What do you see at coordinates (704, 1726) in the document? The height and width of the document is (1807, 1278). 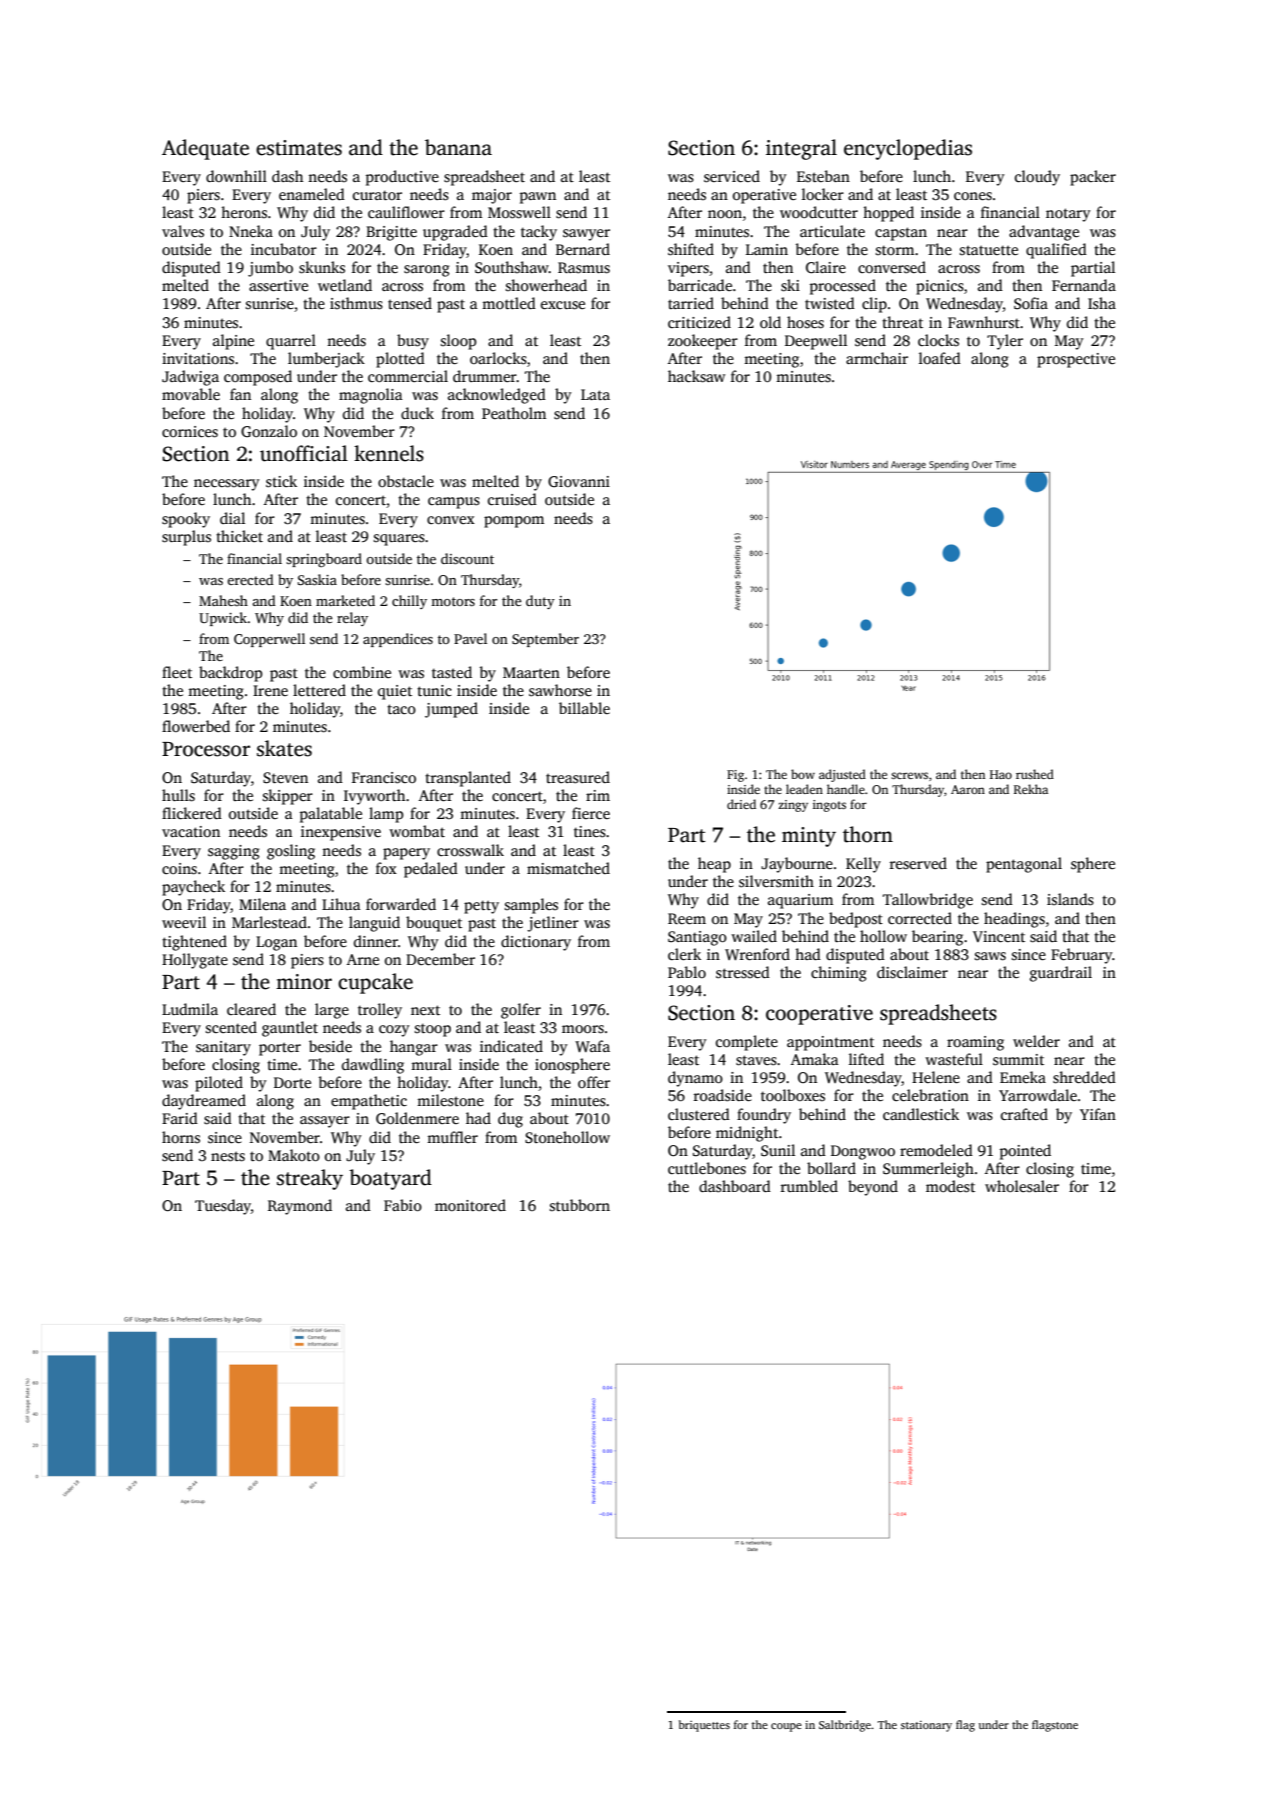 I see `briquettes` at bounding box center [704, 1726].
